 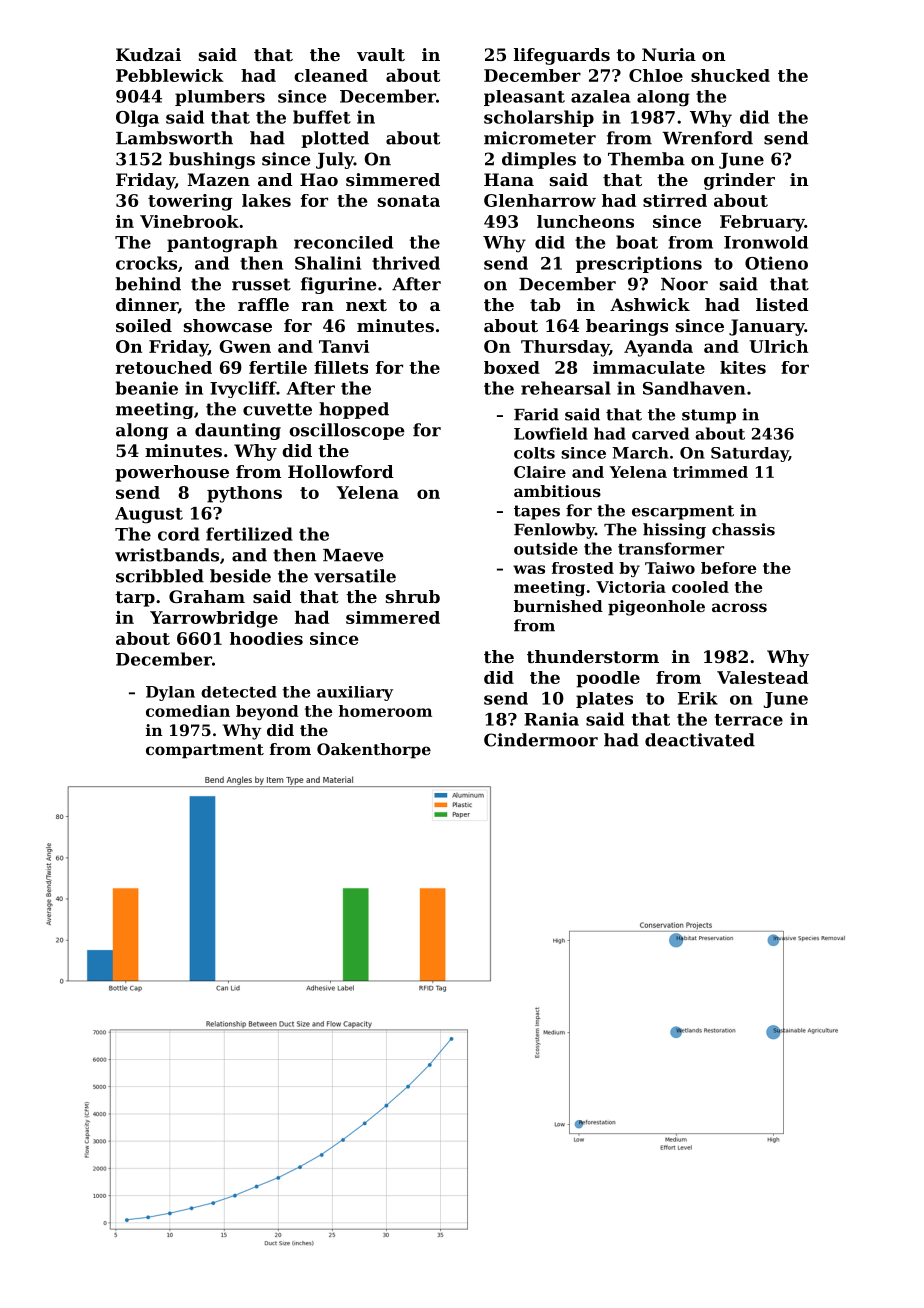 What do you see at coordinates (743, 529) in the screenshot?
I see `chassis` at bounding box center [743, 529].
